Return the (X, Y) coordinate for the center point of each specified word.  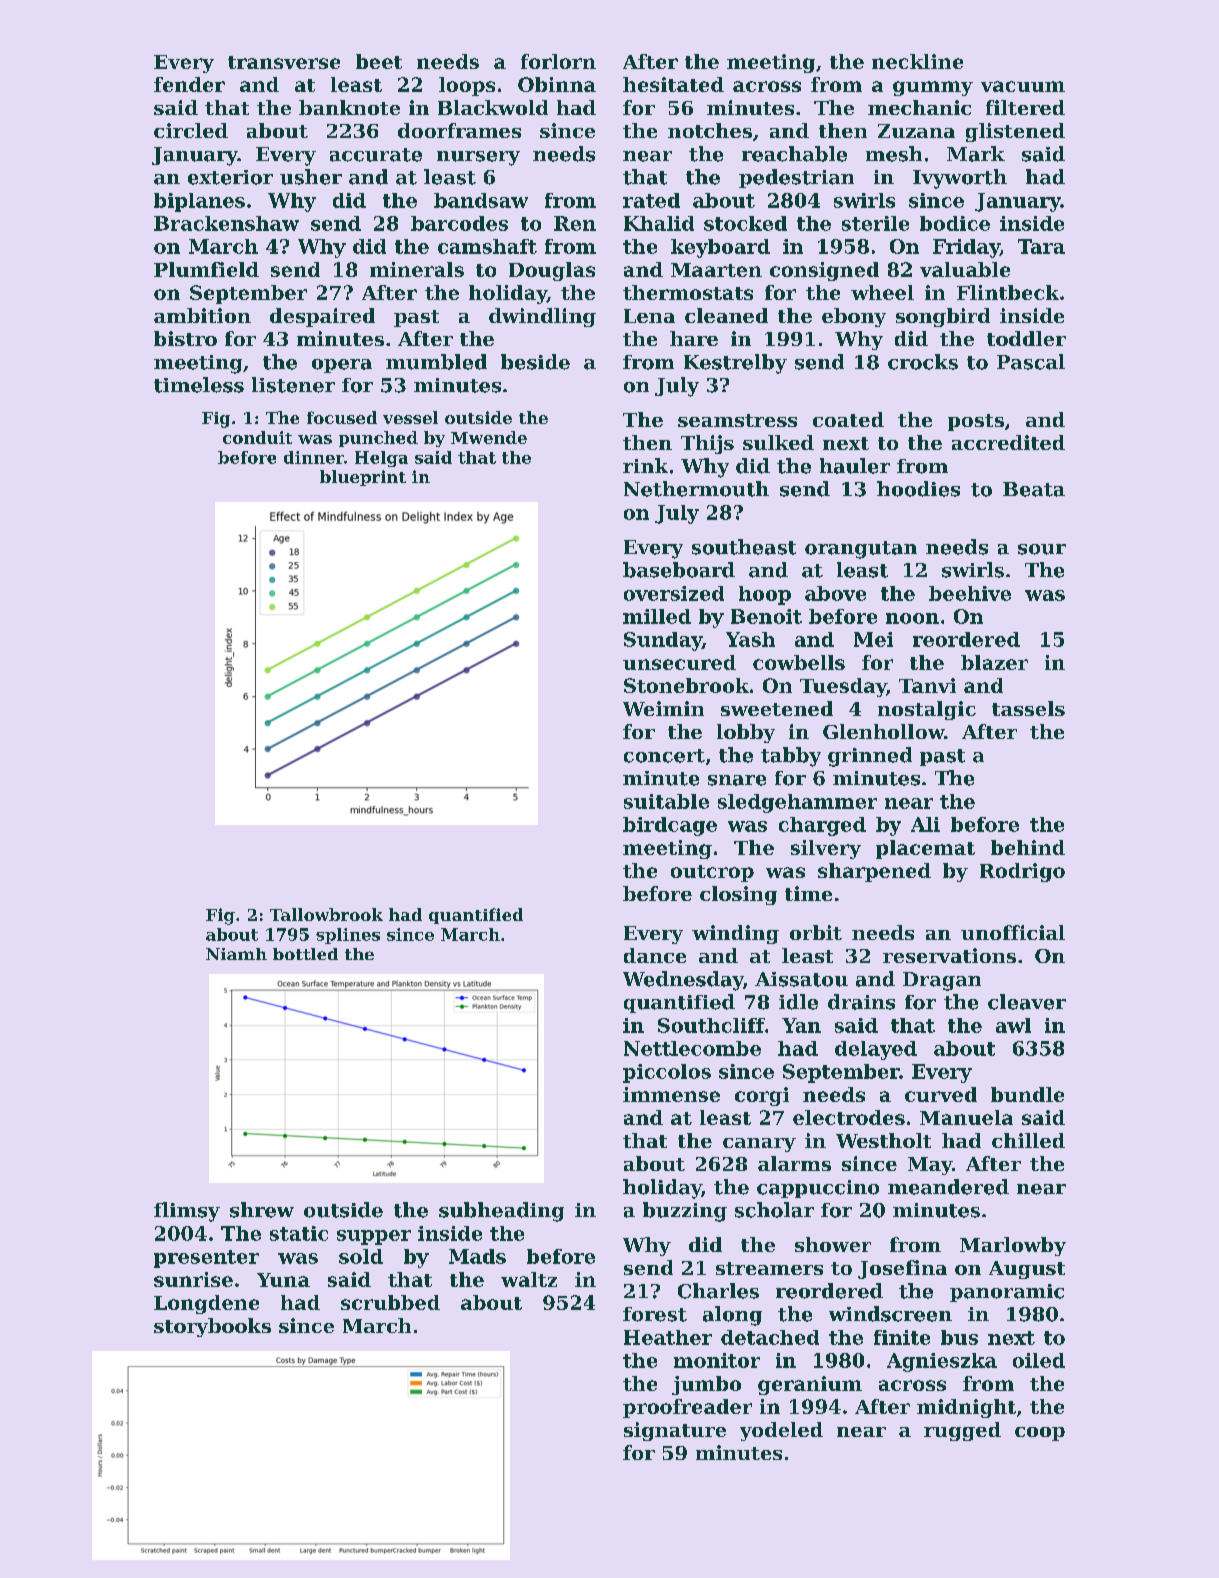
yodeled (781, 1431)
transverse (284, 62)
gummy (933, 88)
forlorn (558, 61)
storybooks (212, 1327)
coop (1040, 1434)
